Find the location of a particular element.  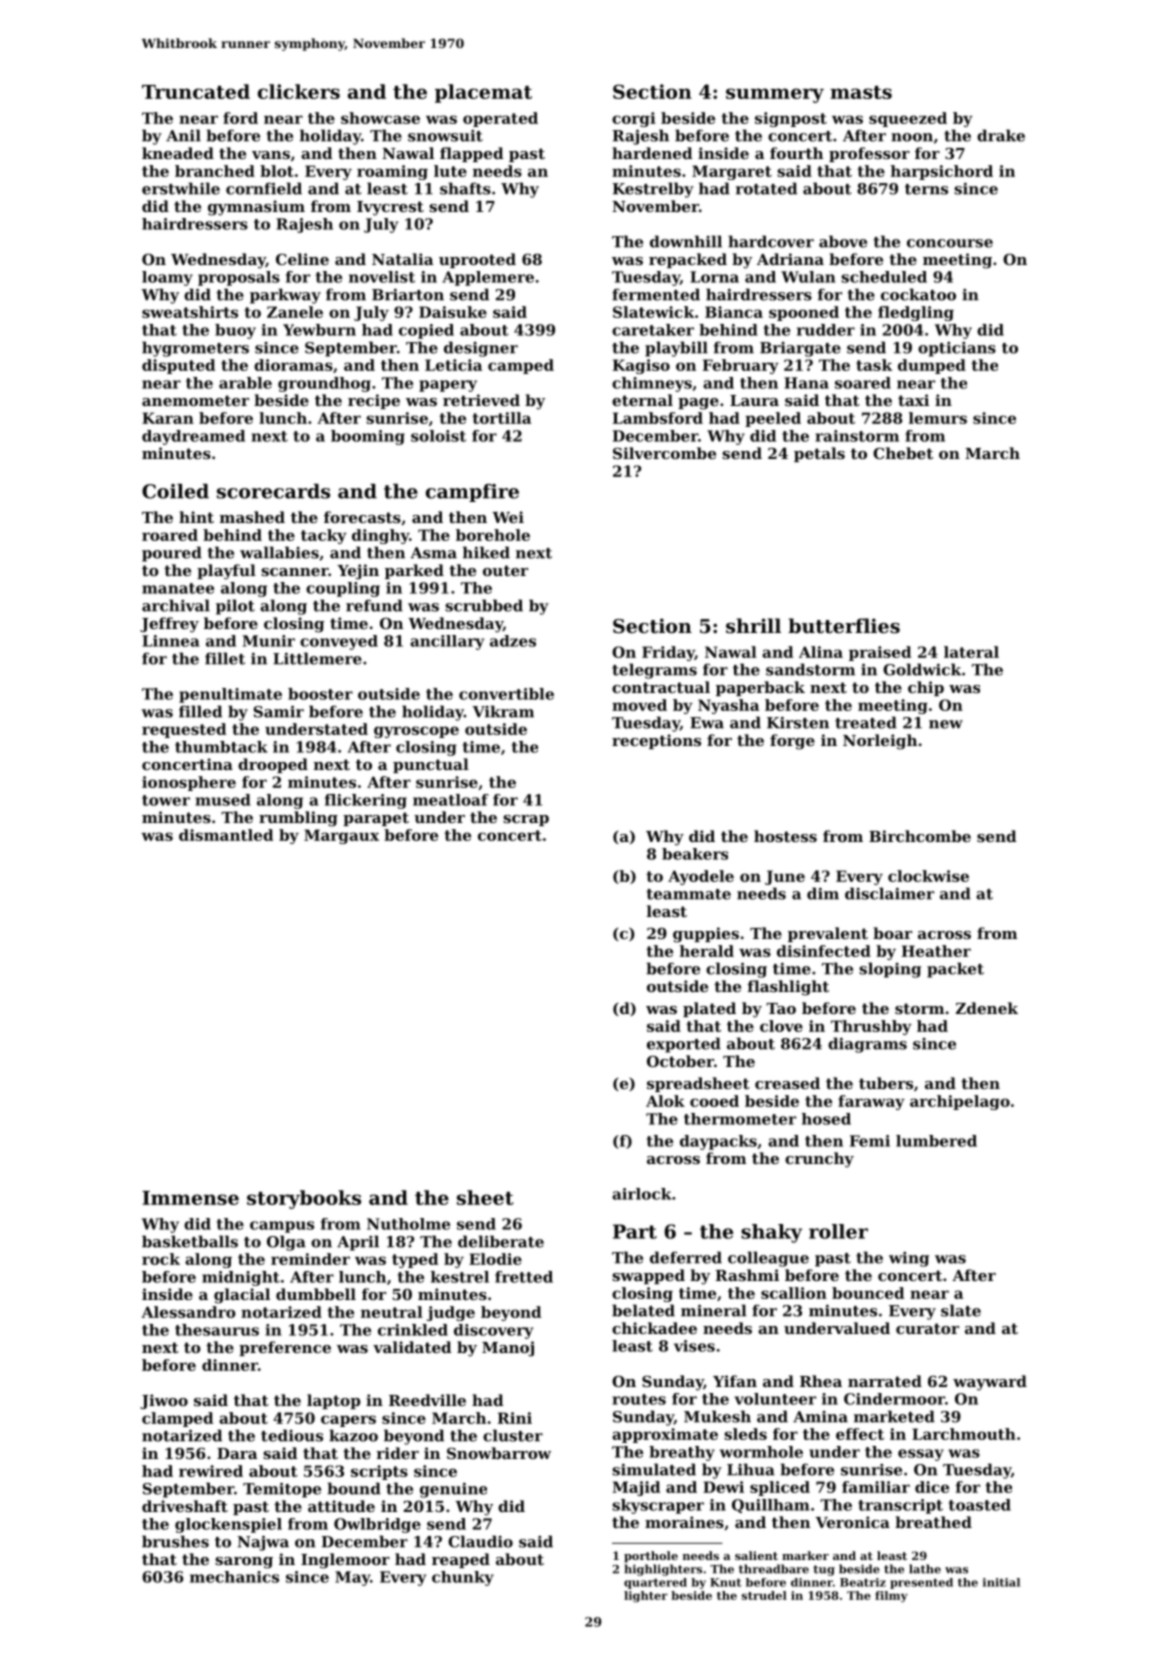

campus is located at coordinates (282, 1227).
